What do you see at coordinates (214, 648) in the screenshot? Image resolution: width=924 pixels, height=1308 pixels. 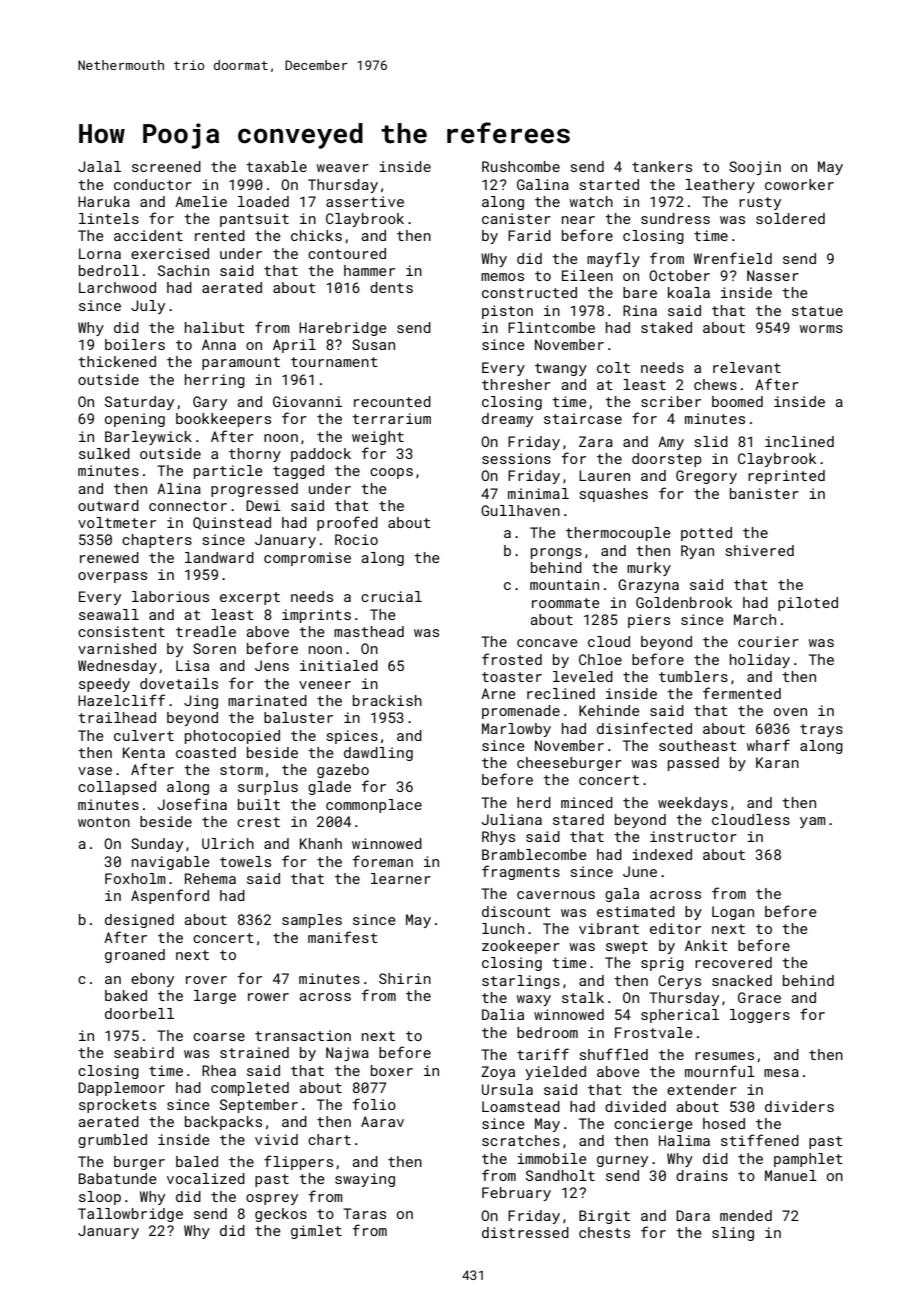 I see `Soren` at bounding box center [214, 648].
